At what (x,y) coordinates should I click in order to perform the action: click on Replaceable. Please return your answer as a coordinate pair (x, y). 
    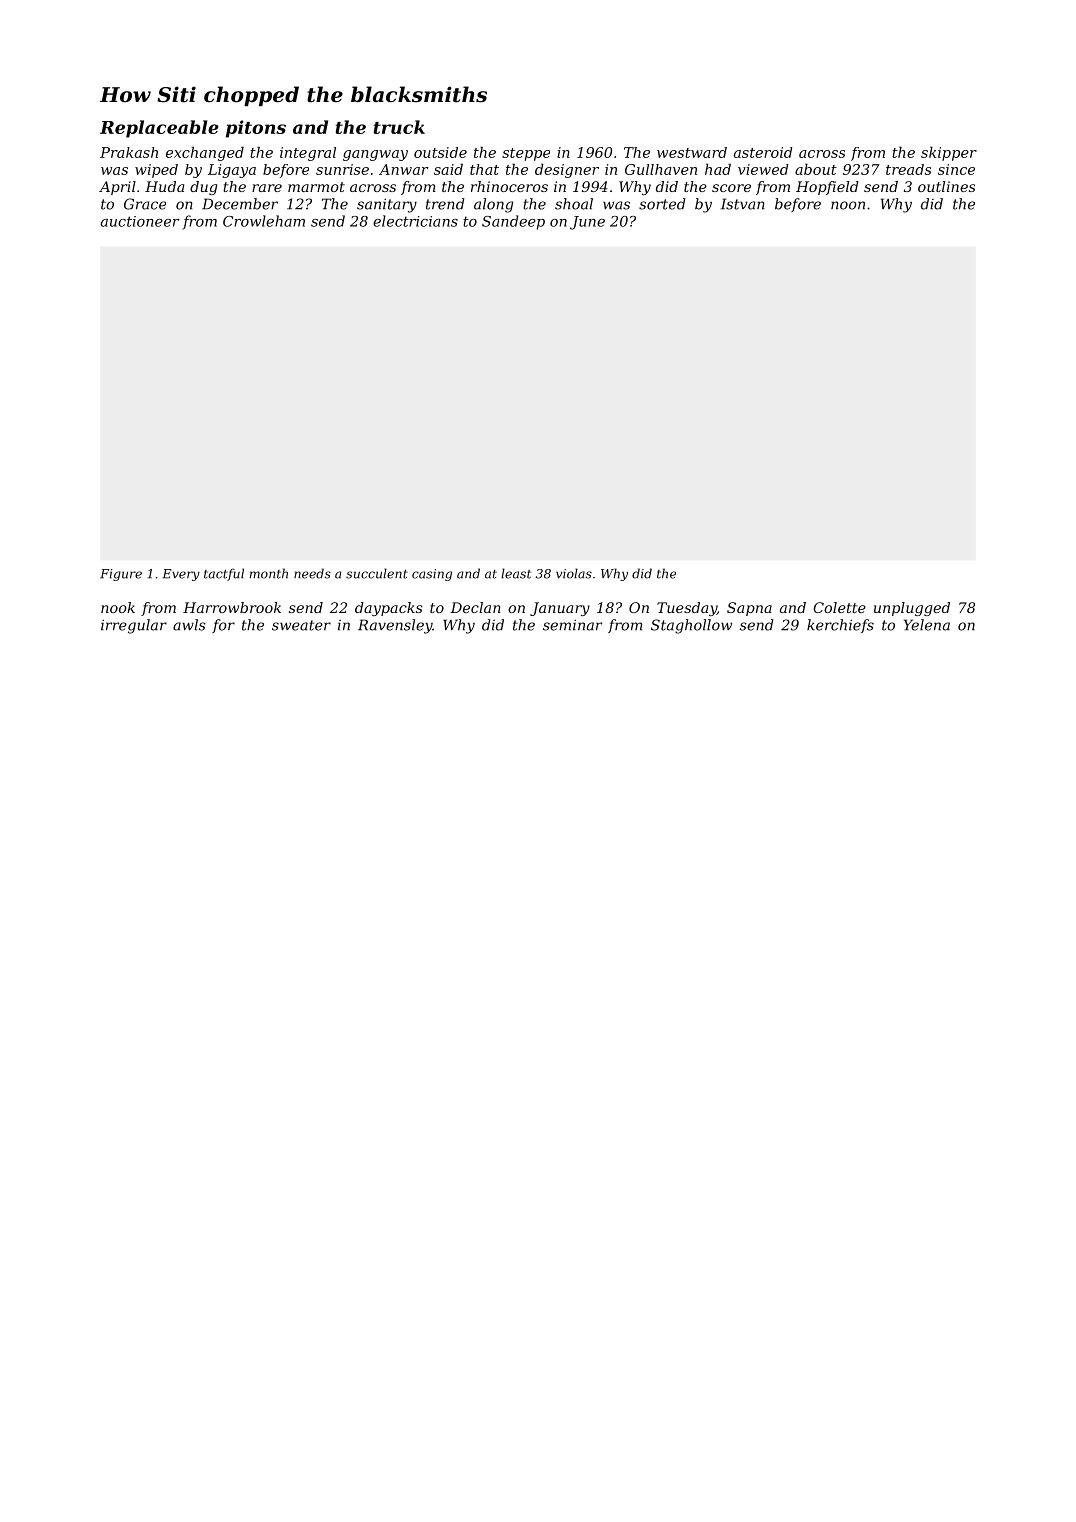
    Looking at the image, I should click on (159, 129).
